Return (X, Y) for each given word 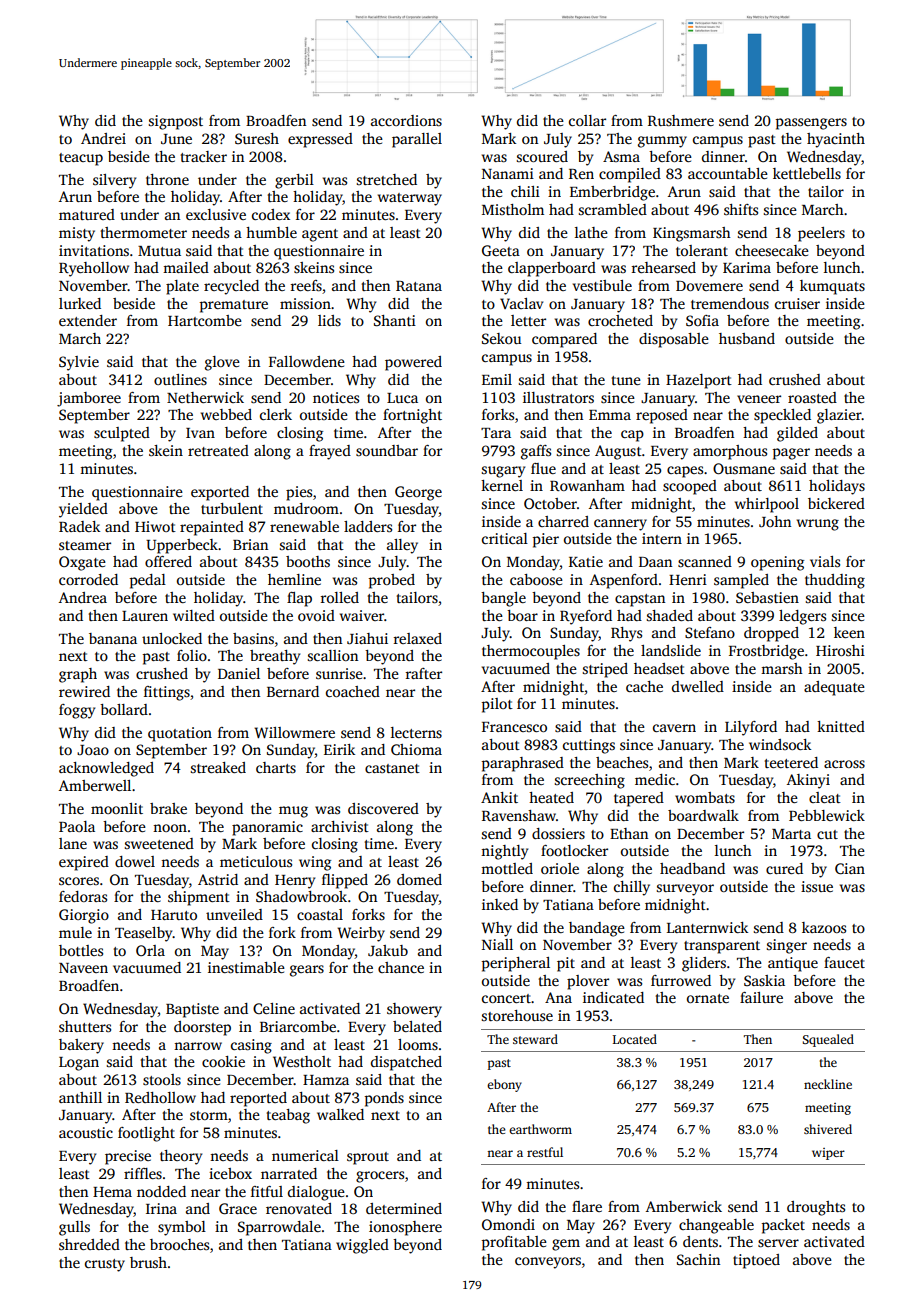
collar (587, 120)
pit (566, 964)
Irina (161, 1208)
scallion (333, 655)
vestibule (602, 285)
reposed (662, 416)
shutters (85, 1026)
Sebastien (767, 597)
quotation (180, 734)
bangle (503, 599)
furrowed (681, 980)
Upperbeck (182, 546)
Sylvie (79, 363)
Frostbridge (766, 652)
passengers (811, 124)
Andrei (103, 138)
